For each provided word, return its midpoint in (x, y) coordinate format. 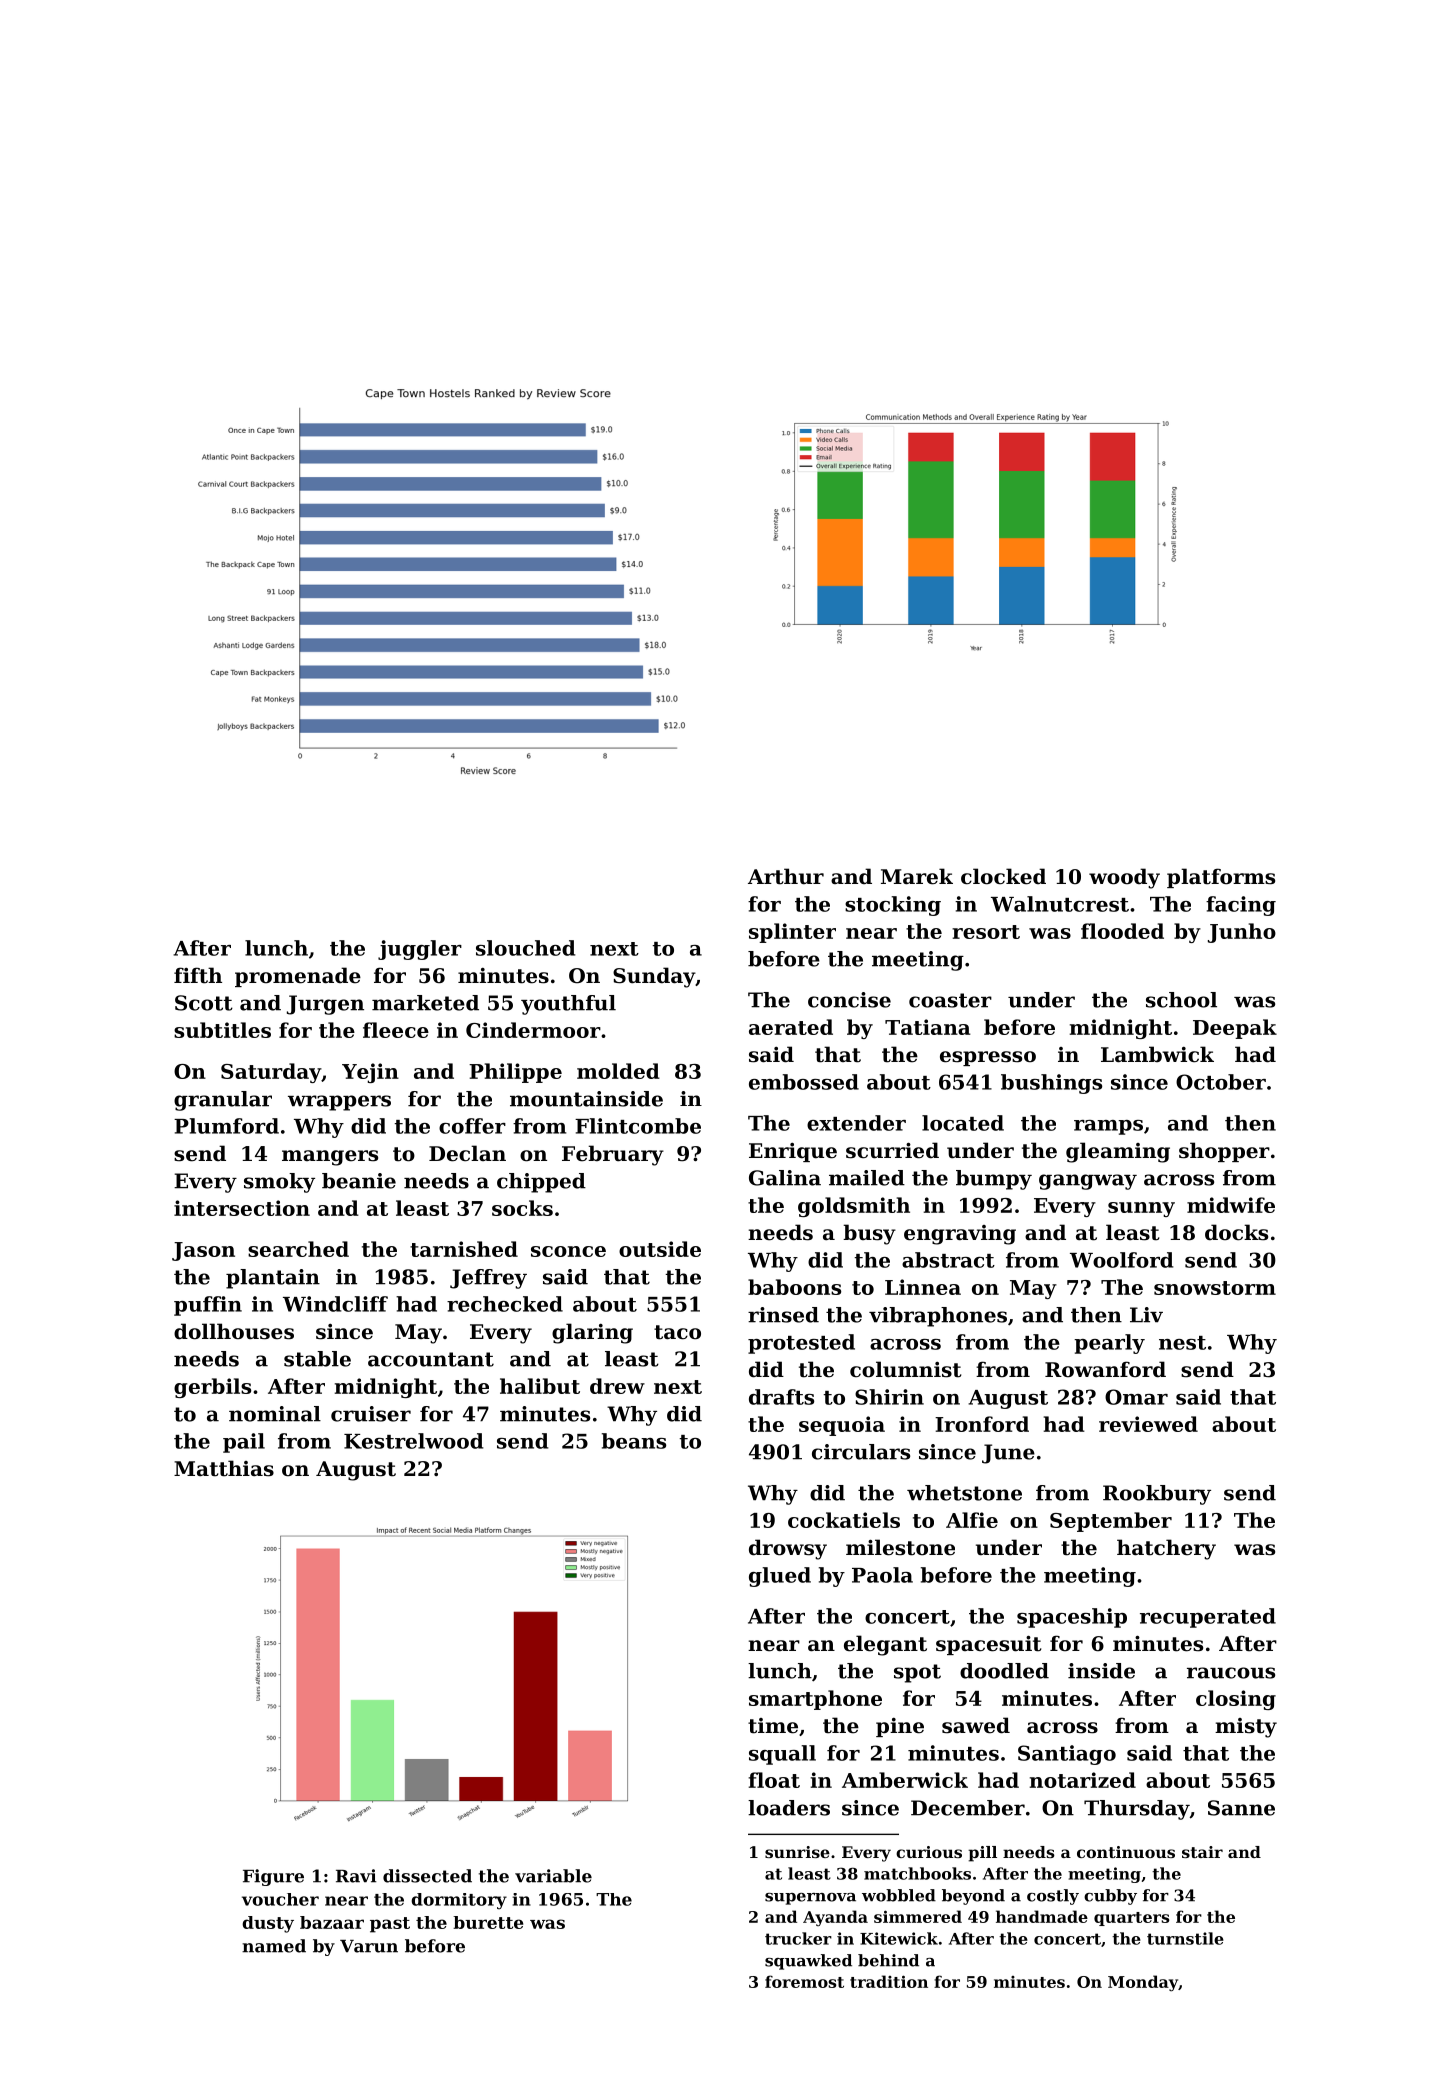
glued (780, 1577)
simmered (918, 1916)
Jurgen (325, 1005)
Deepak (1235, 1029)
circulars (861, 1452)
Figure (273, 1877)
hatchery (1166, 1549)
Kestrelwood (413, 1441)
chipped (541, 1183)
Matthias (224, 1468)
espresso (988, 1058)
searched (298, 1249)
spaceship (1072, 1618)
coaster (950, 1000)
